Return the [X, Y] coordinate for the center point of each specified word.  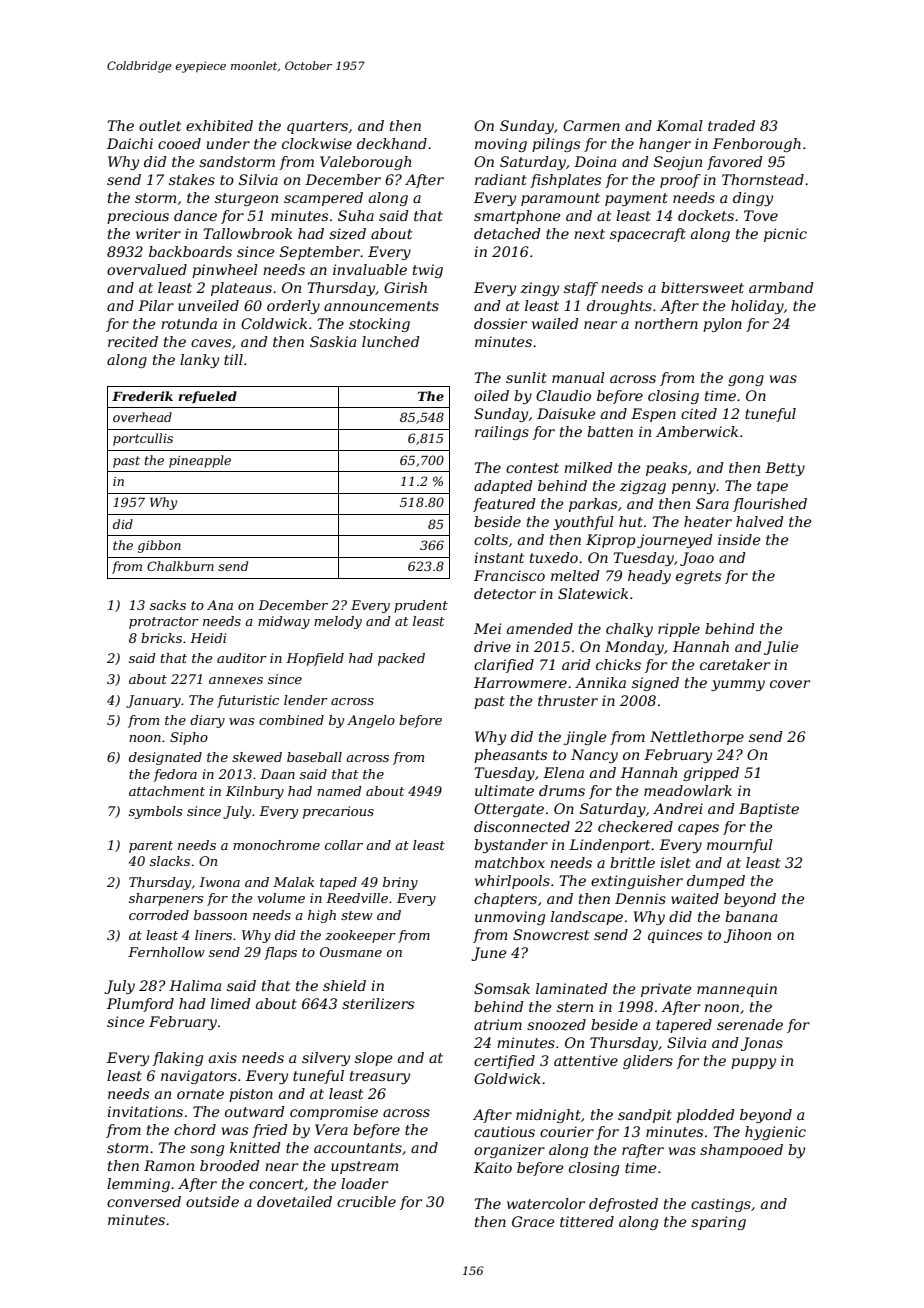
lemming [138, 1185]
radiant [501, 179]
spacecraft [648, 235]
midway [284, 622]
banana [751, 916]
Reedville [357, 898]
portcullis [143, 439]
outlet [160, 125]
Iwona [219, 882]
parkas [593, 505]
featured [504, 505]
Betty [785, 469]
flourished [770, 505]
